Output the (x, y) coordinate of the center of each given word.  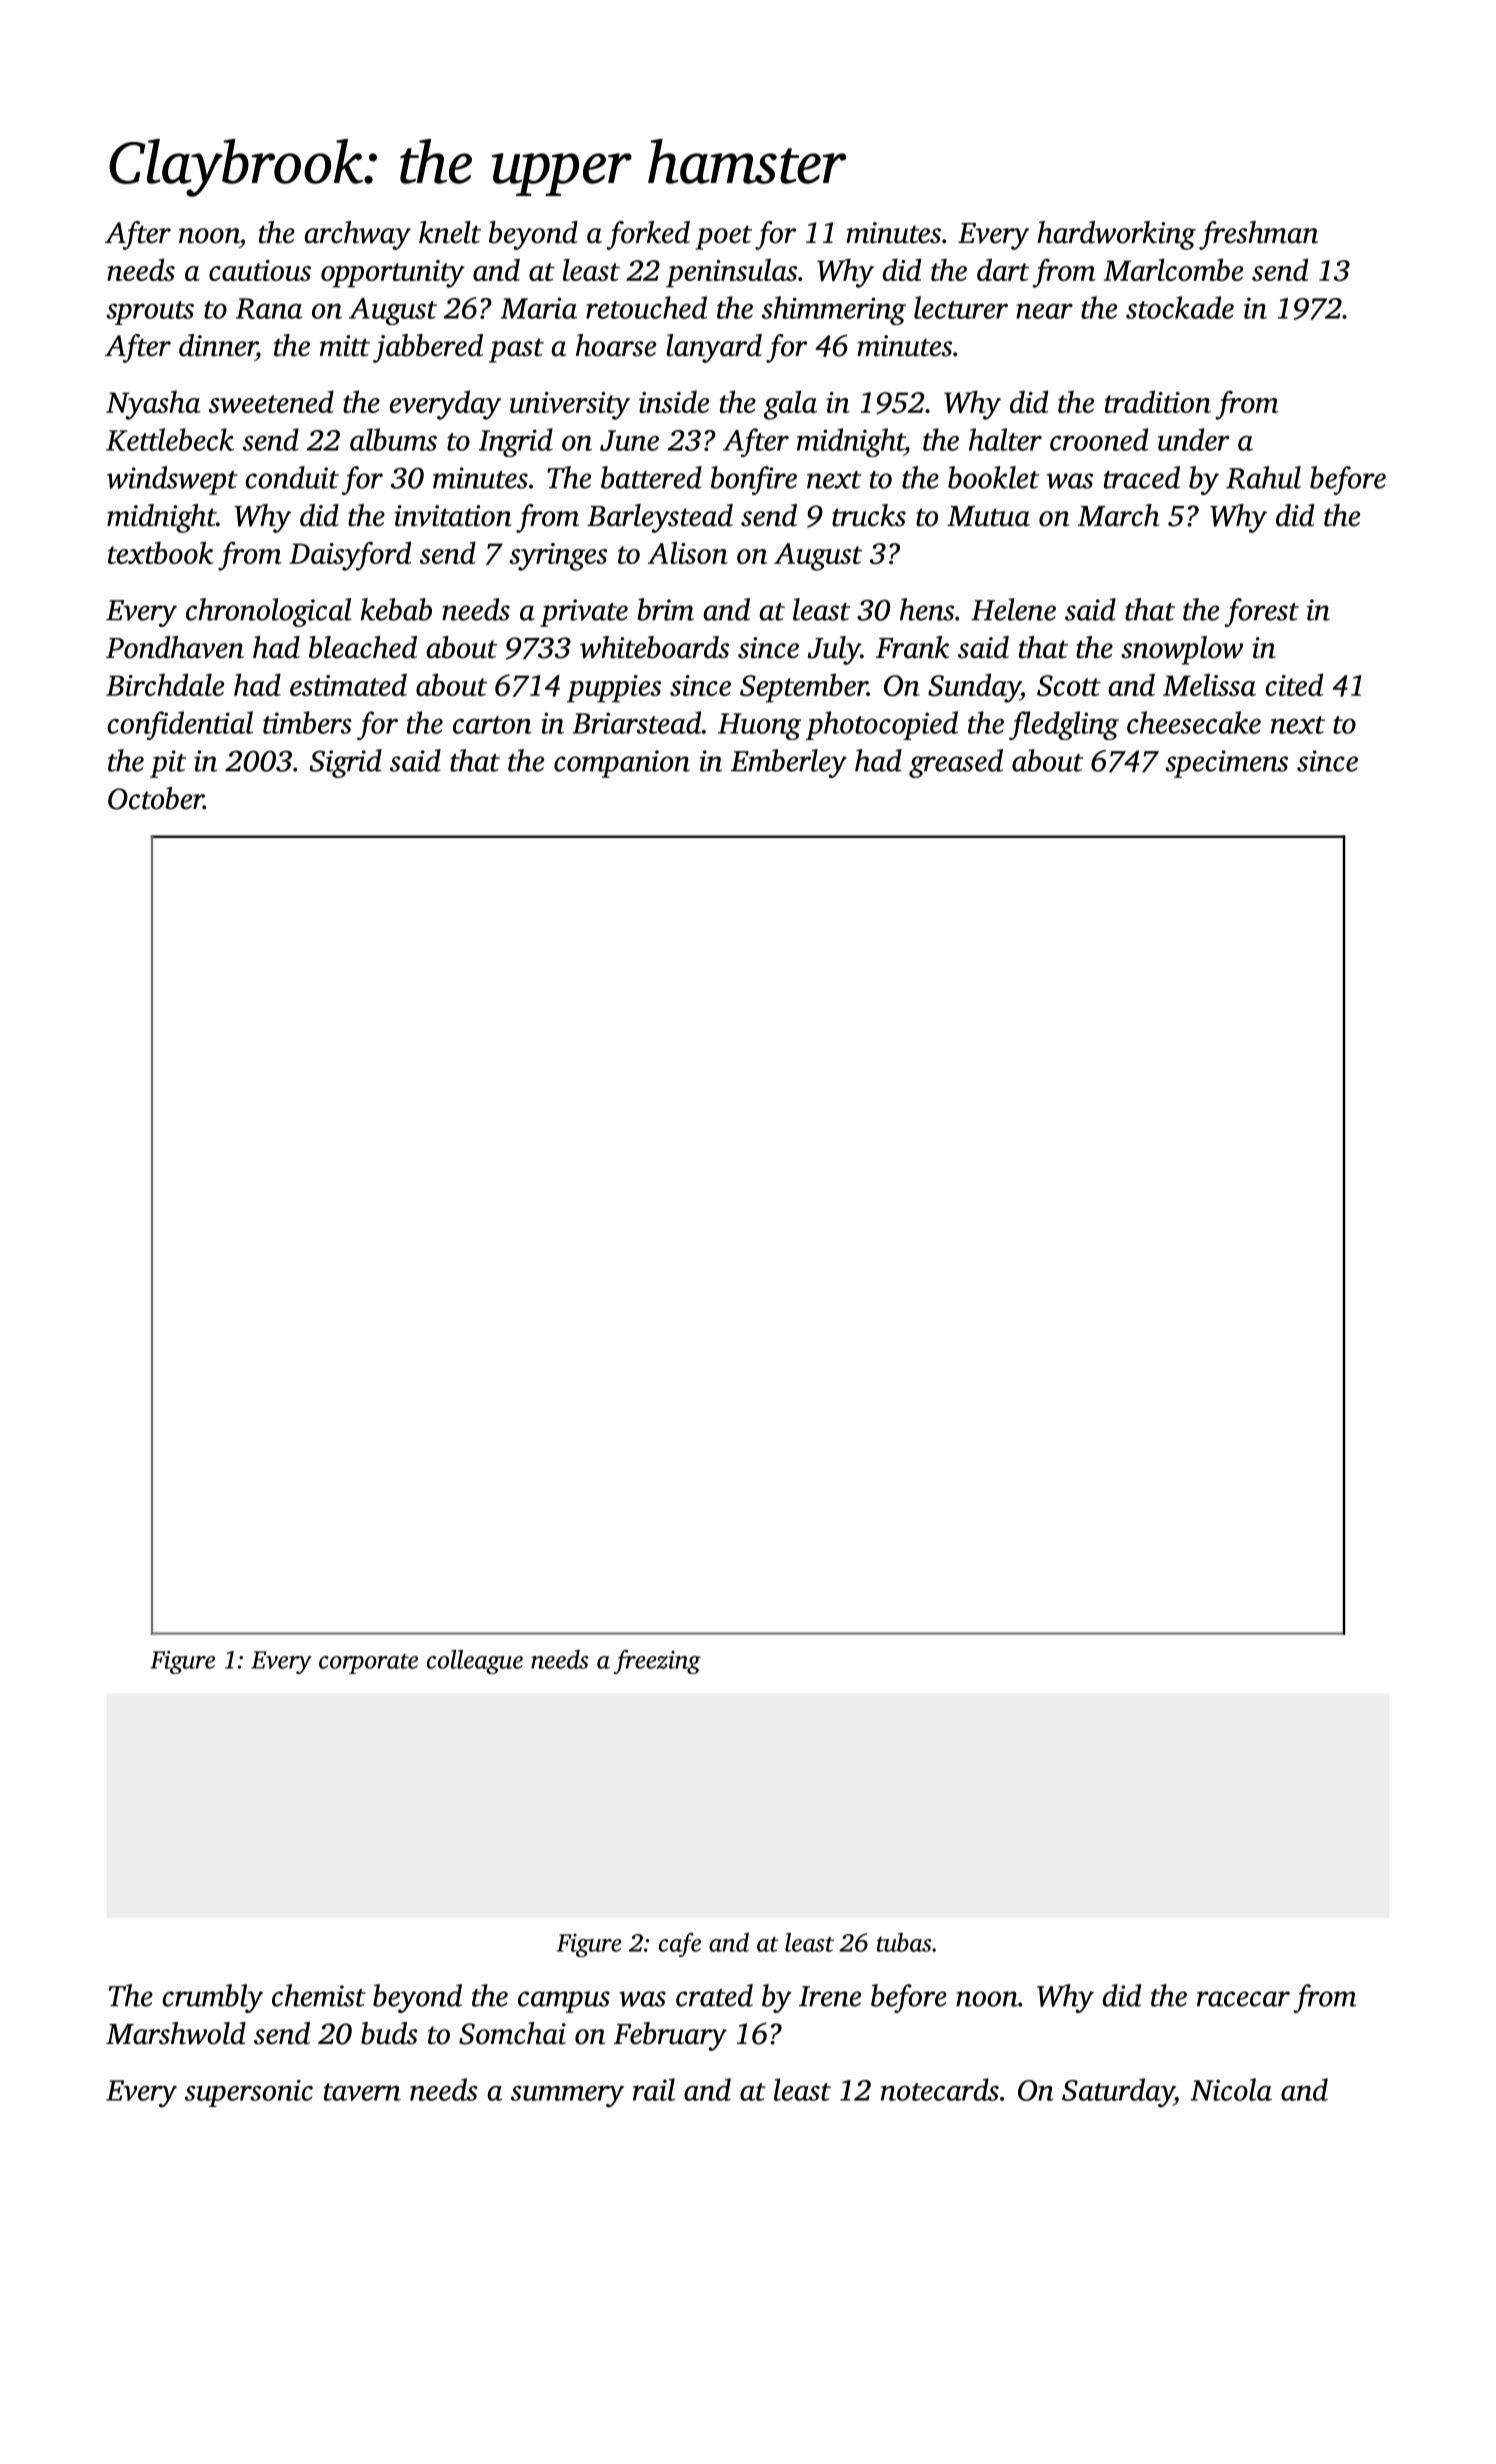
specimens (1226, 764)
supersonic (249, 2093)
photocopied (882, 725)
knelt (450, 232)
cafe (680, 1945)
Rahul (1263, 477)
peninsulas (731, 273)
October (156, 798)
